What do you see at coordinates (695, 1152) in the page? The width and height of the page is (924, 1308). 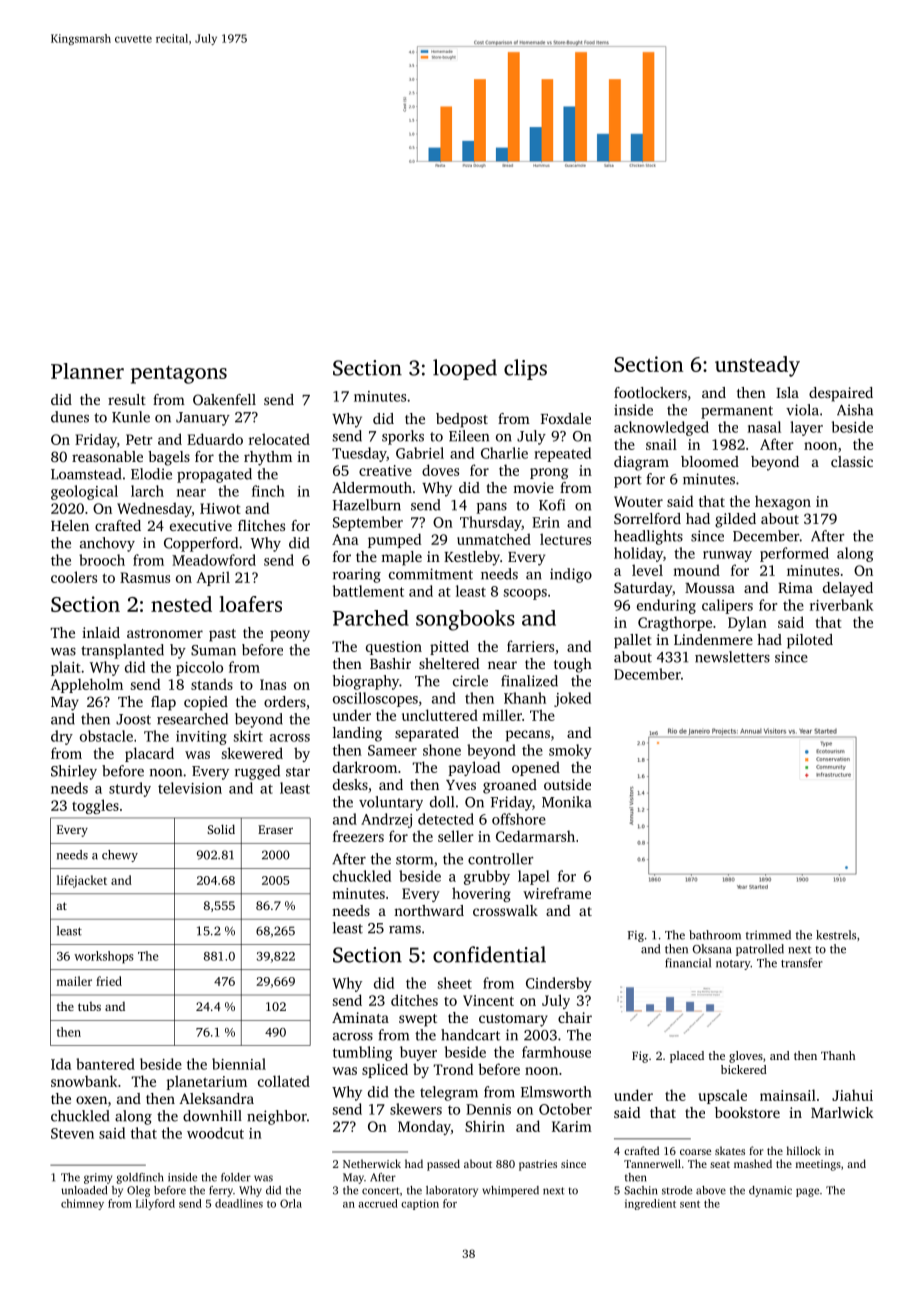 I see `coarse` at bounding box center [695, 1152].
